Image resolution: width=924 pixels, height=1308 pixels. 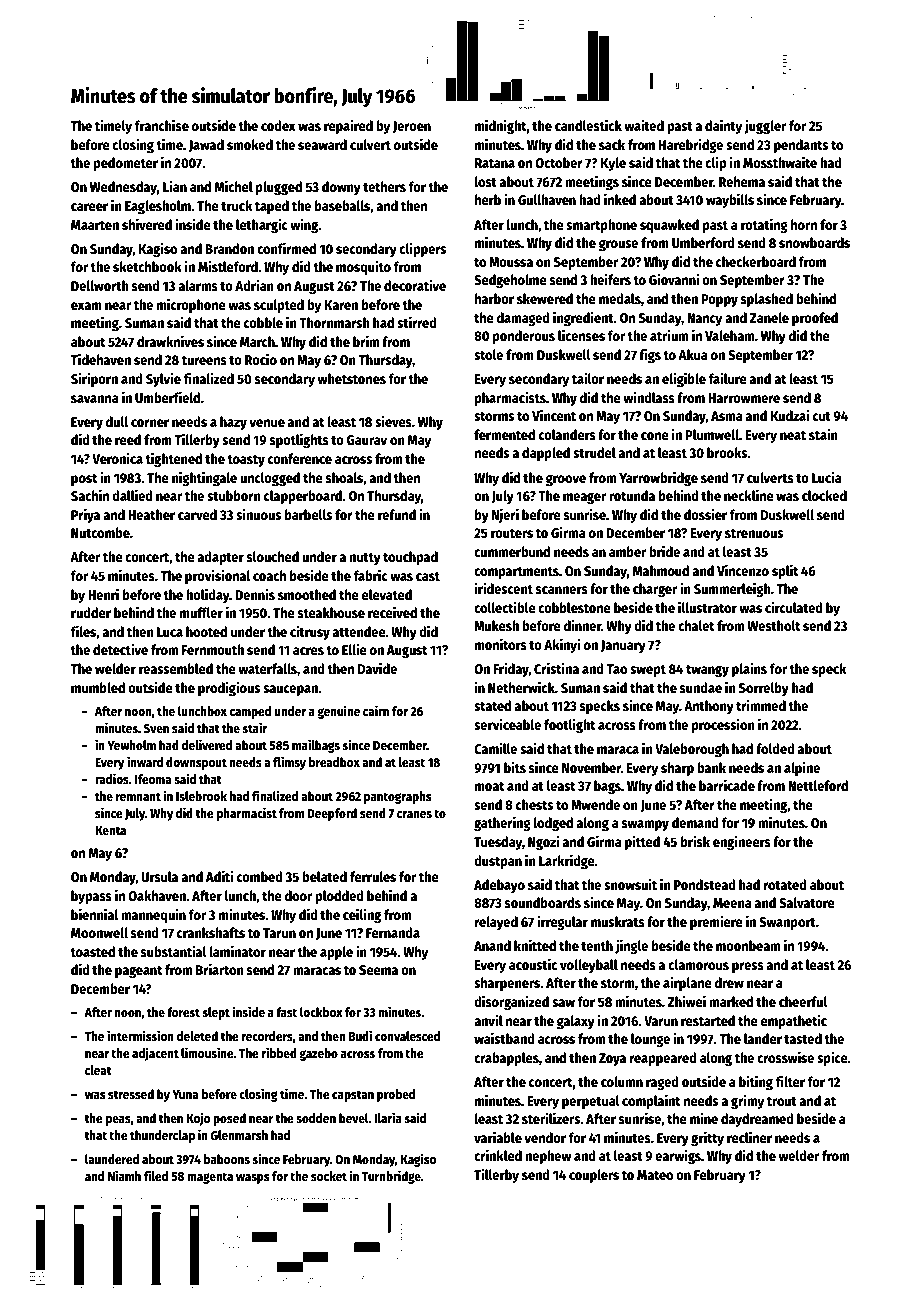 What do you see at coordinates (597, 945) in the screenshot?
I see `tenth` at bounding box center [597, 945].
